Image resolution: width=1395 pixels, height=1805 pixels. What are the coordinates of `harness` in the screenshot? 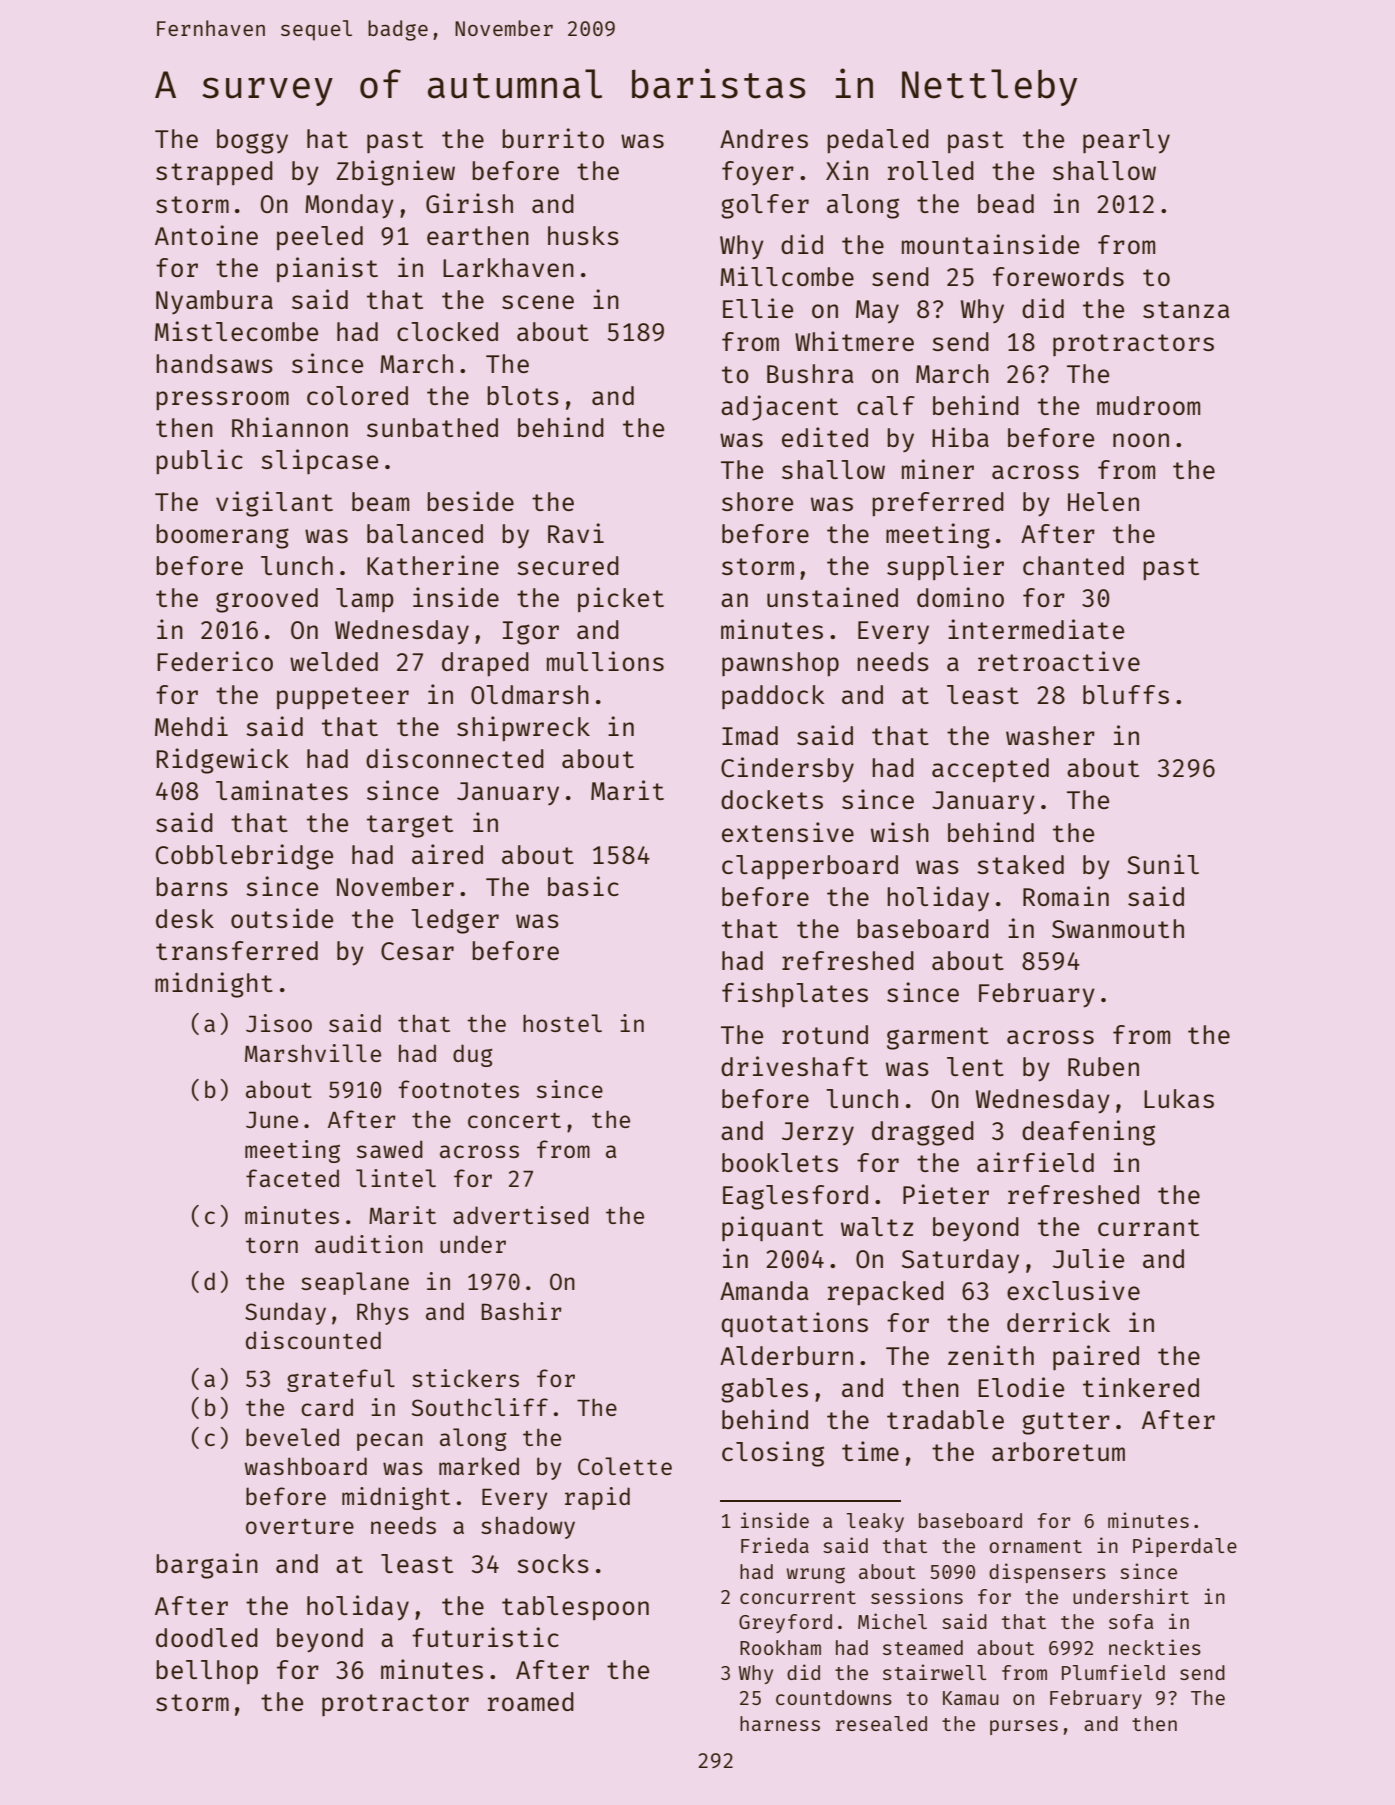 It's located at (780, 1723).
